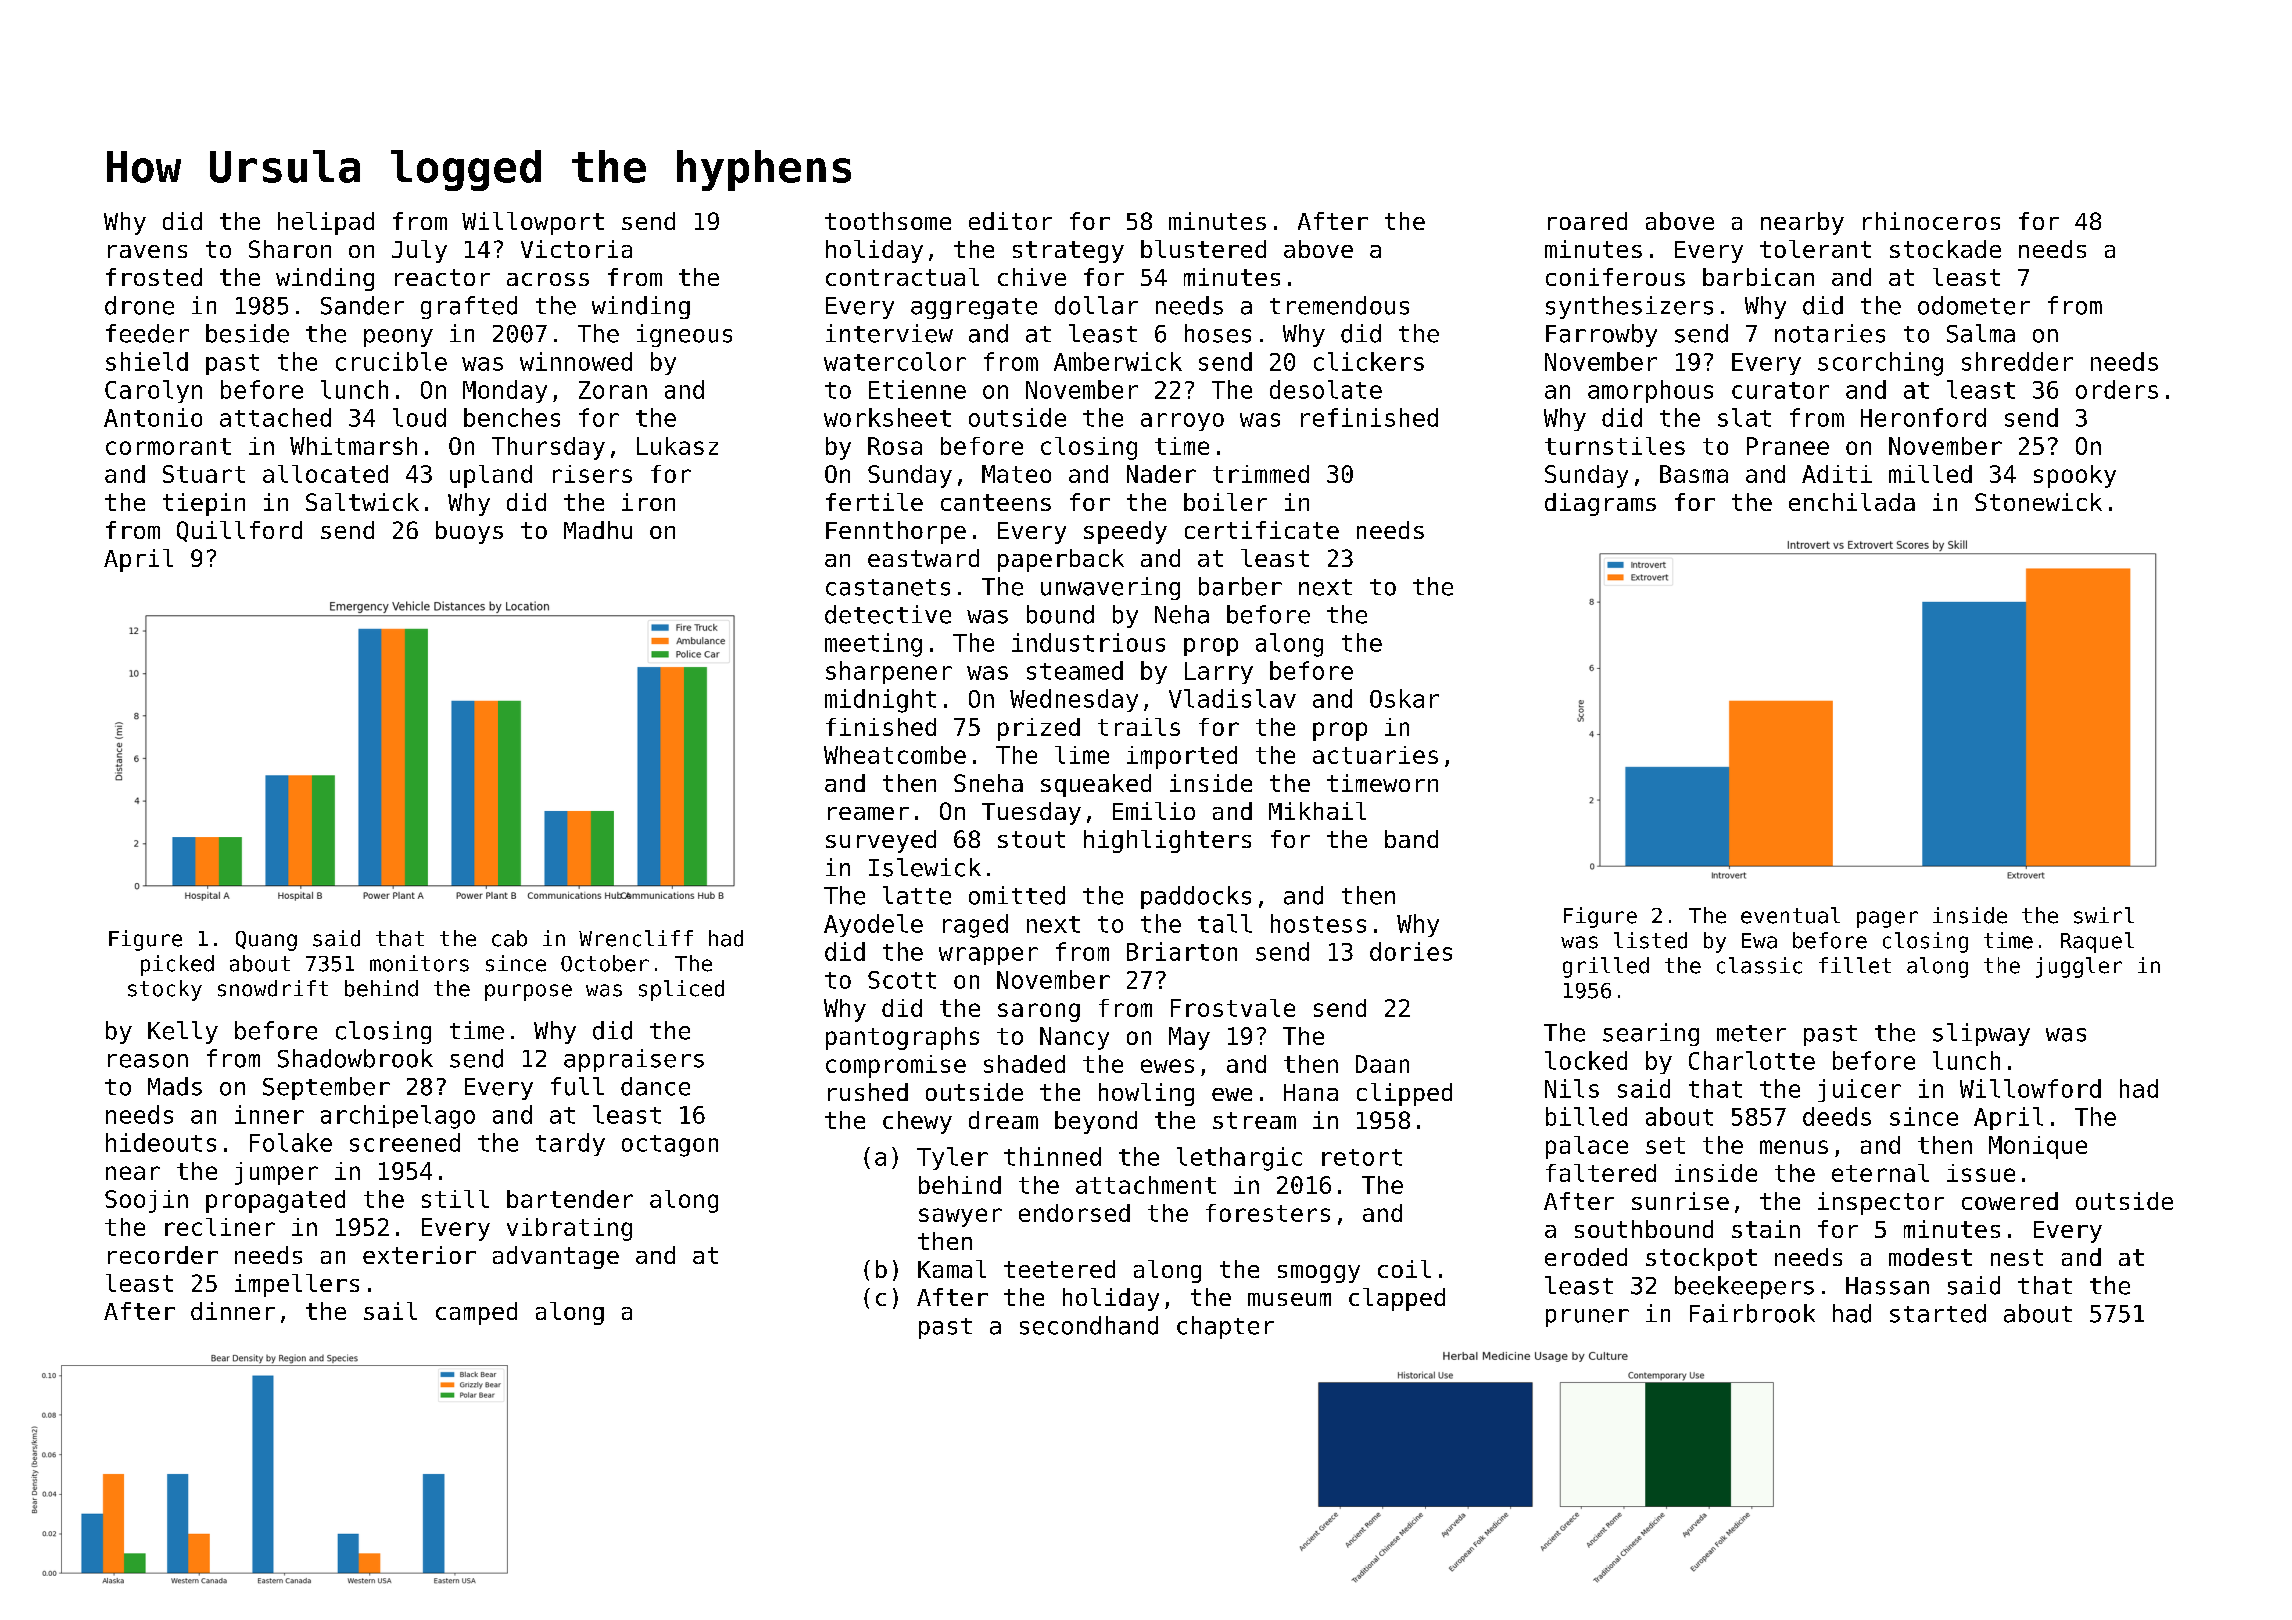  What do you see at coordinates (1931, 221) in the document?
I see `rhinoceros` at bounding box center [1931, 221].
